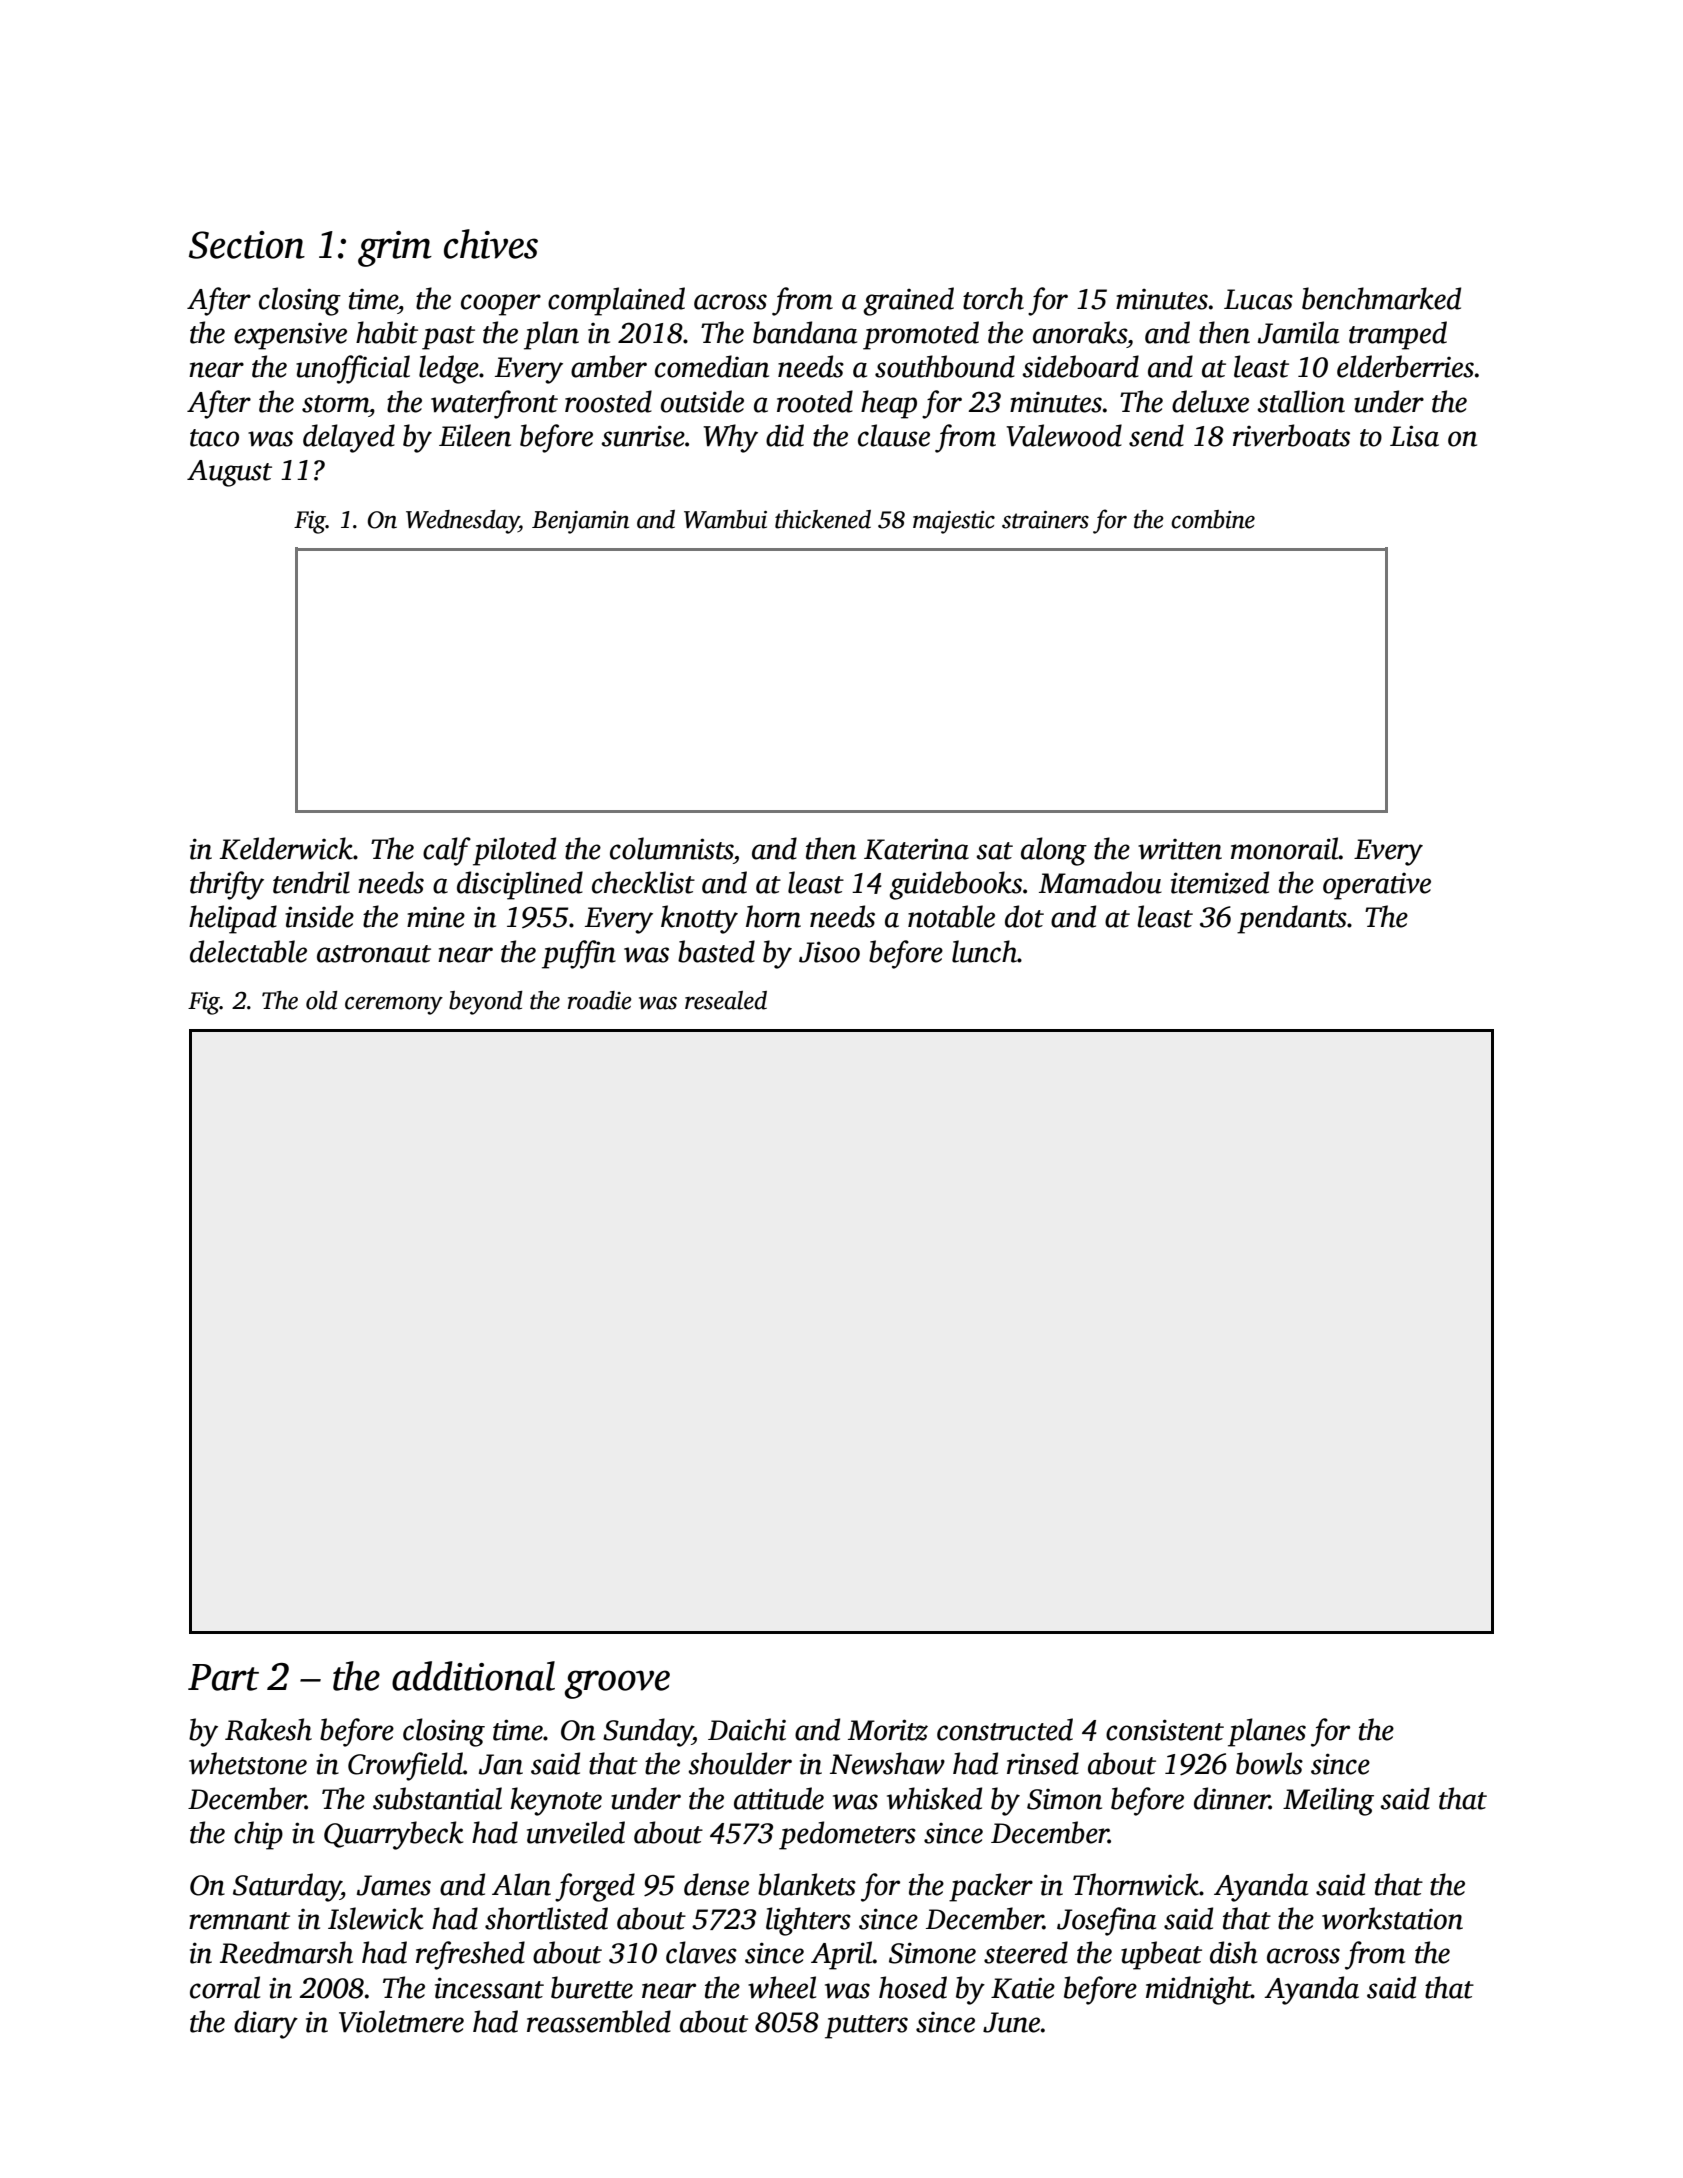 This document has height=2178, width=1683. What do you see at coordinates (1392, 1918) in the document?
I see `workstation` at bounding box center [1392, 1918].
